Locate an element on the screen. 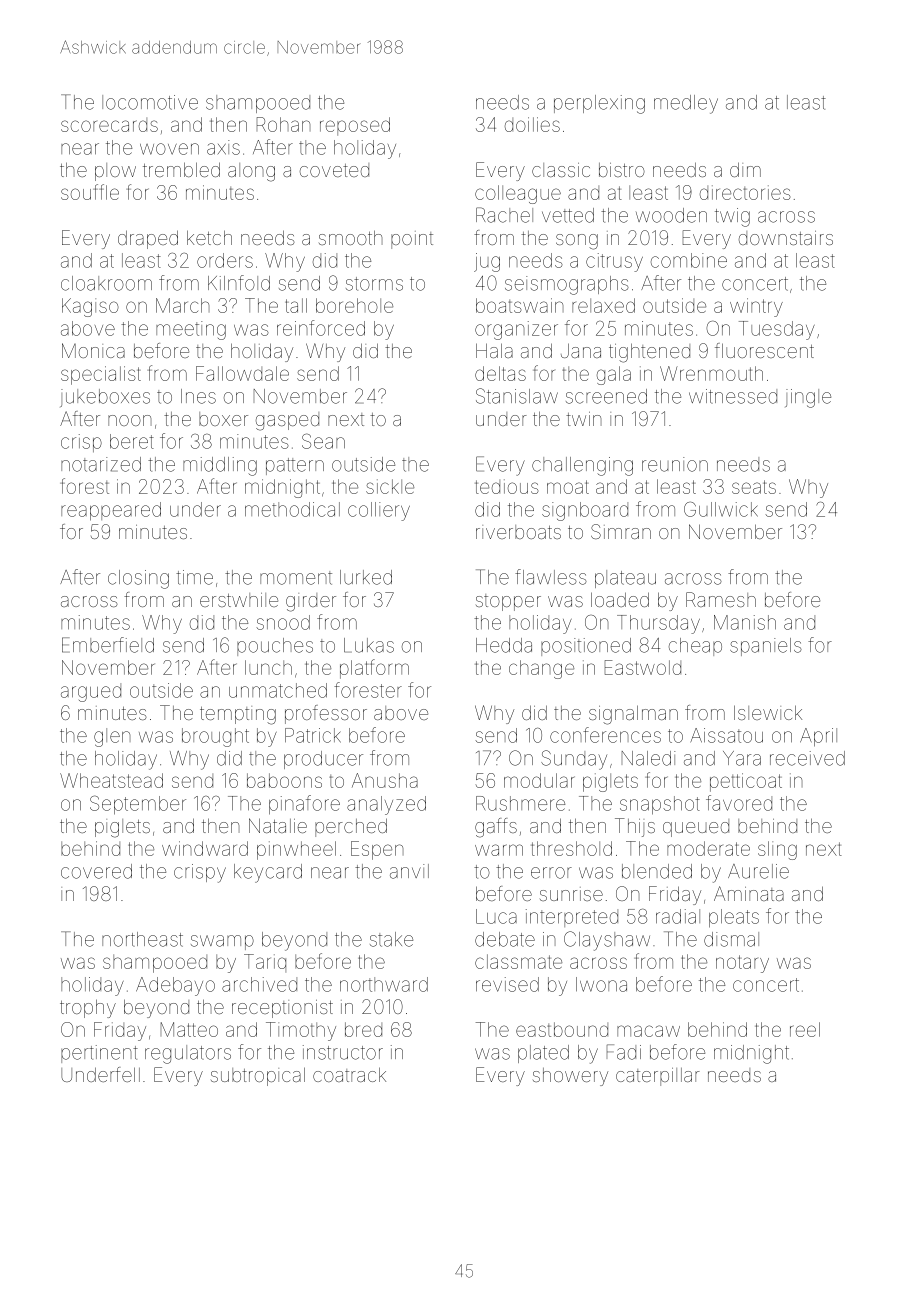 This screenshot has width=908, height=1316. meeting is located at coordinates (191, 330).
